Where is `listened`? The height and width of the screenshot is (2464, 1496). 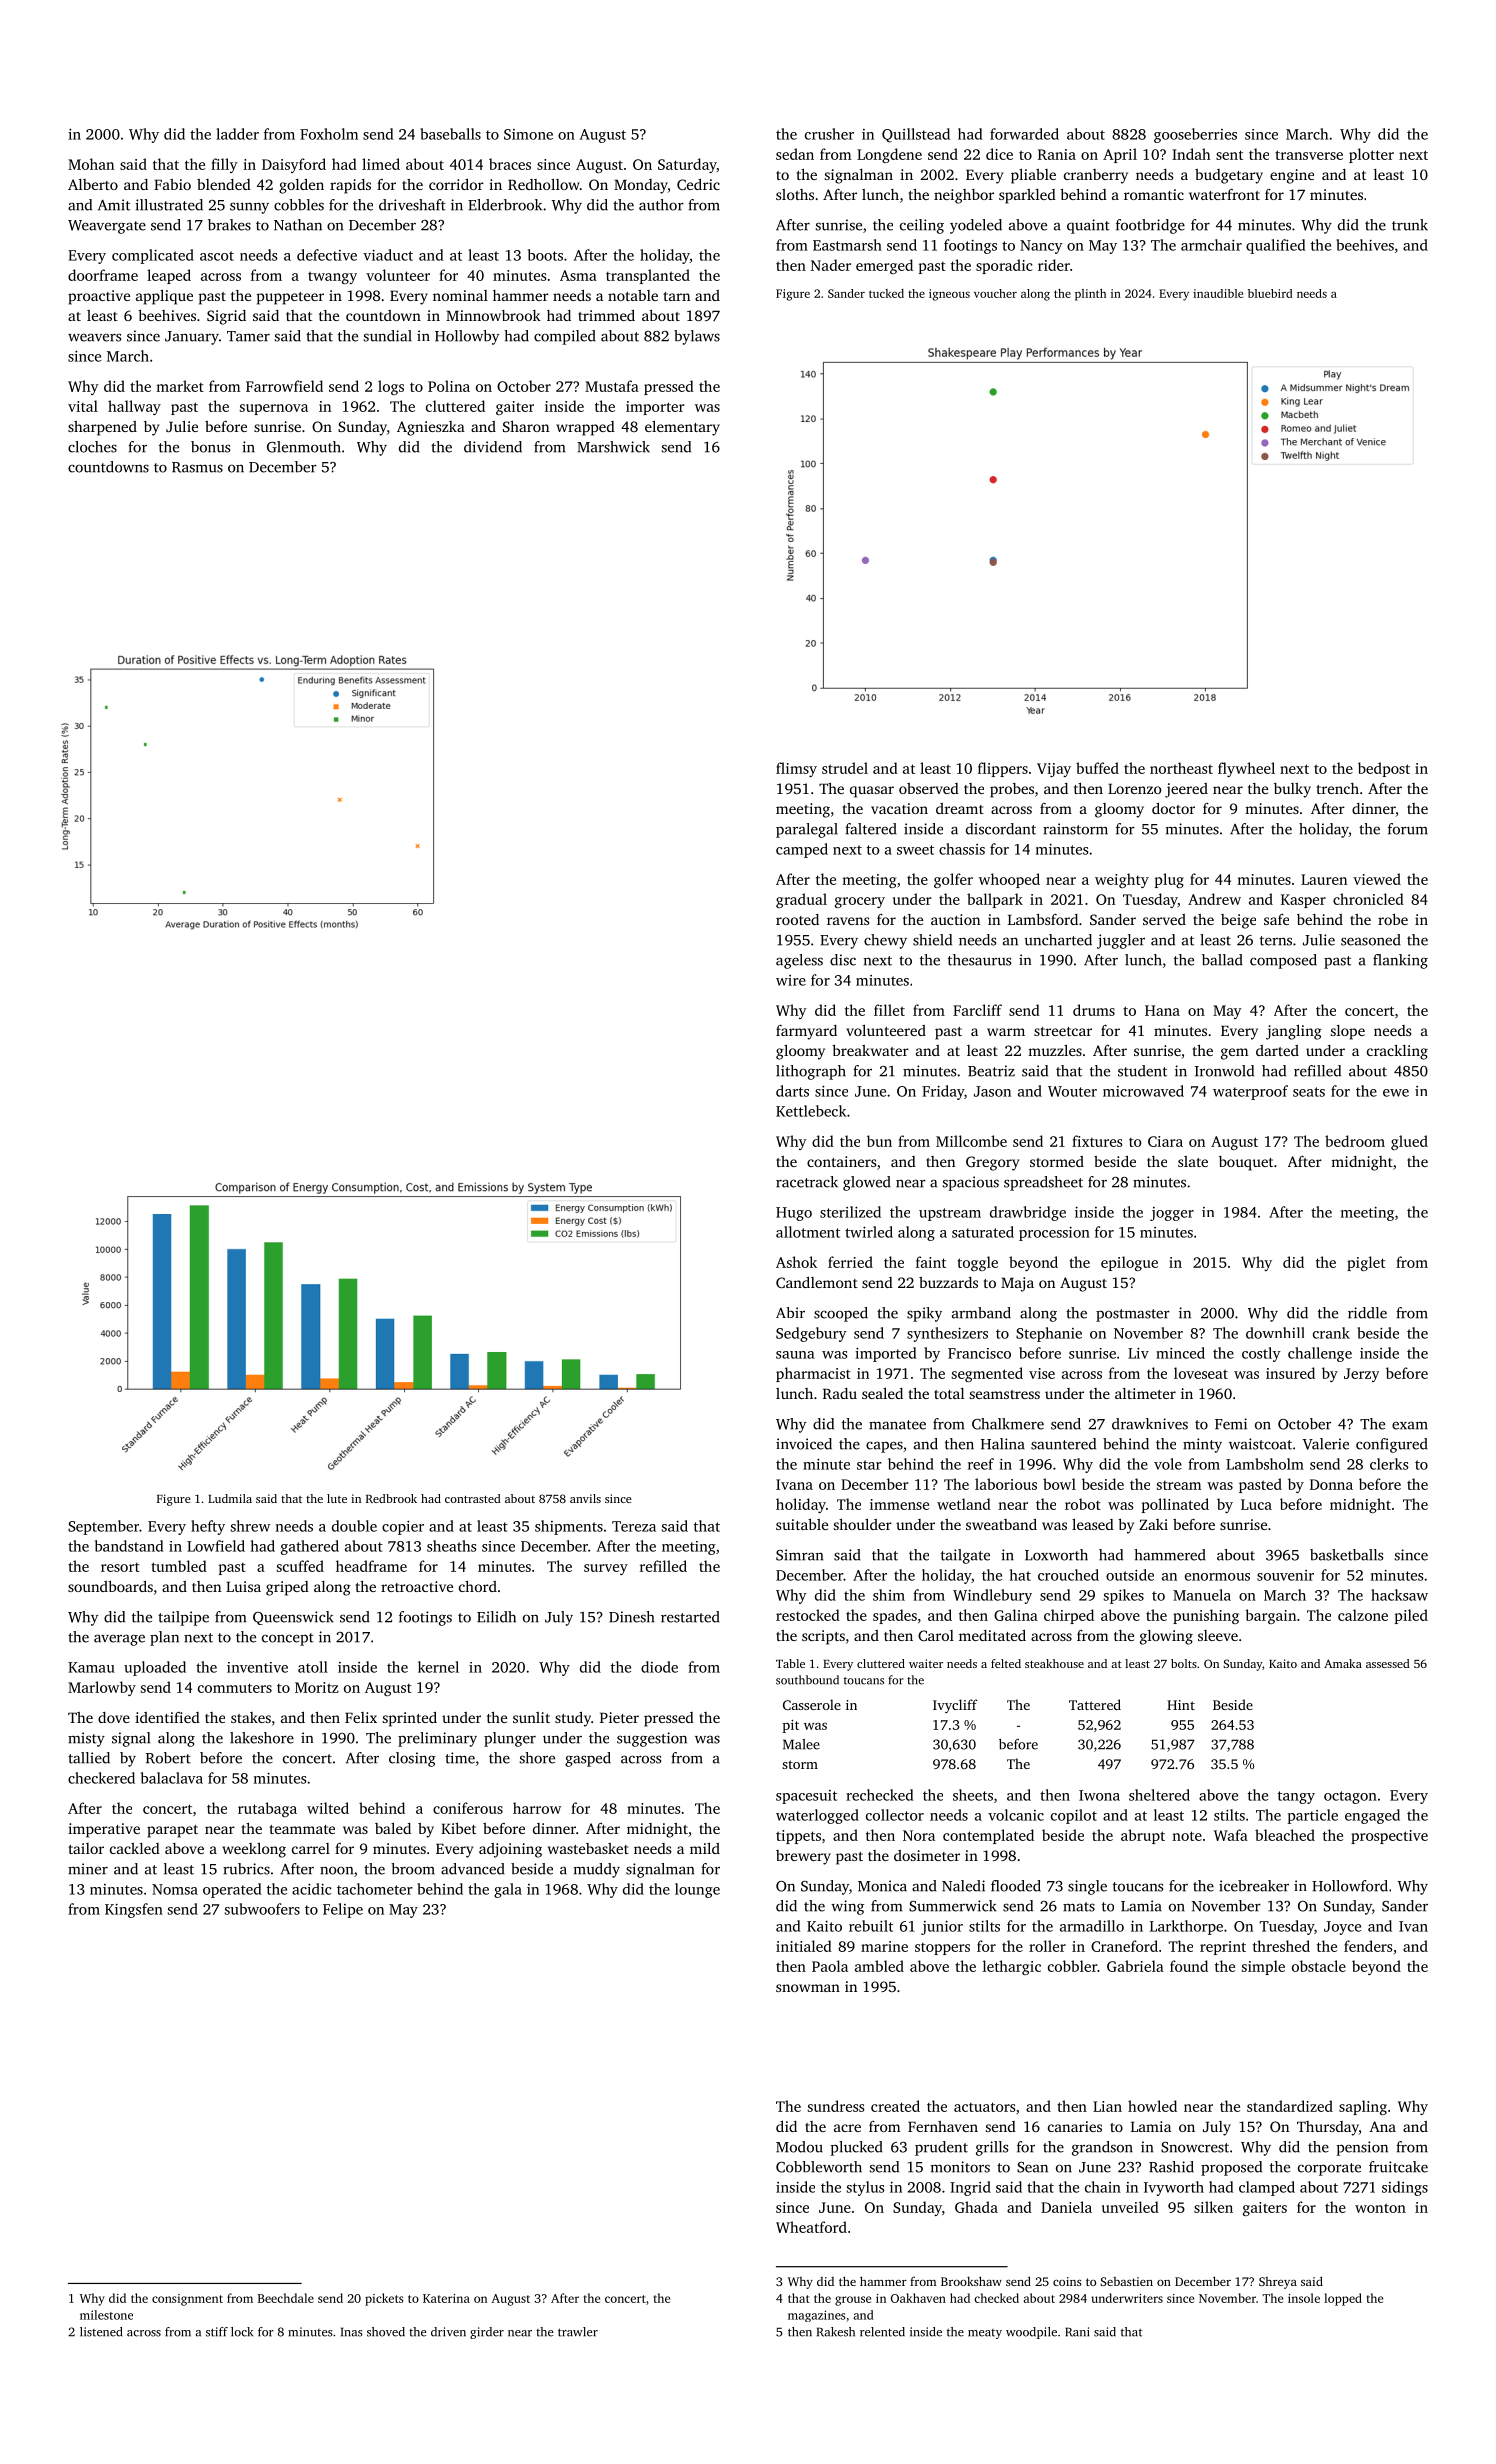 listened is located at coordinates (101, 2332).
